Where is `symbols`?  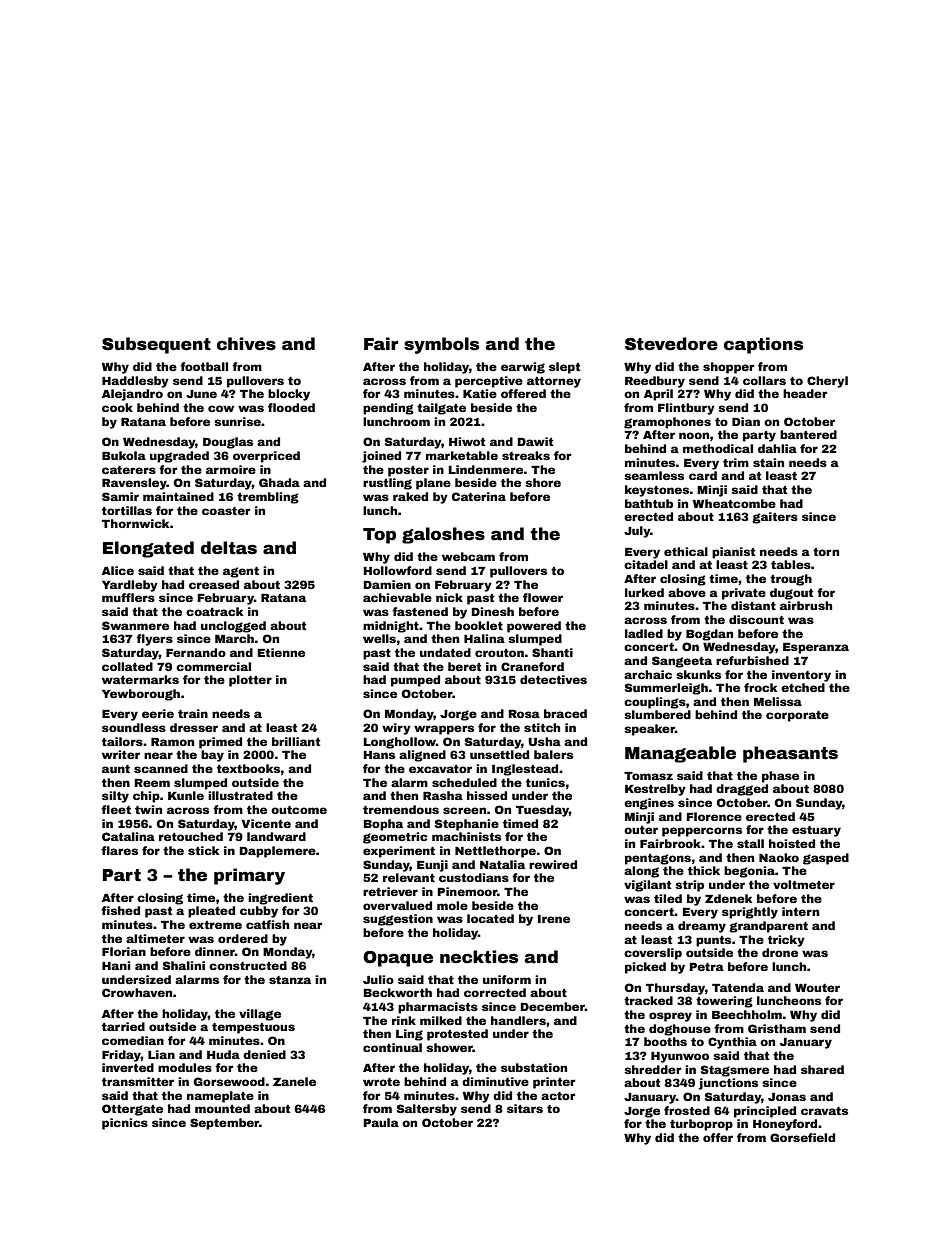 symbols is located at coordinates (441, 345).
